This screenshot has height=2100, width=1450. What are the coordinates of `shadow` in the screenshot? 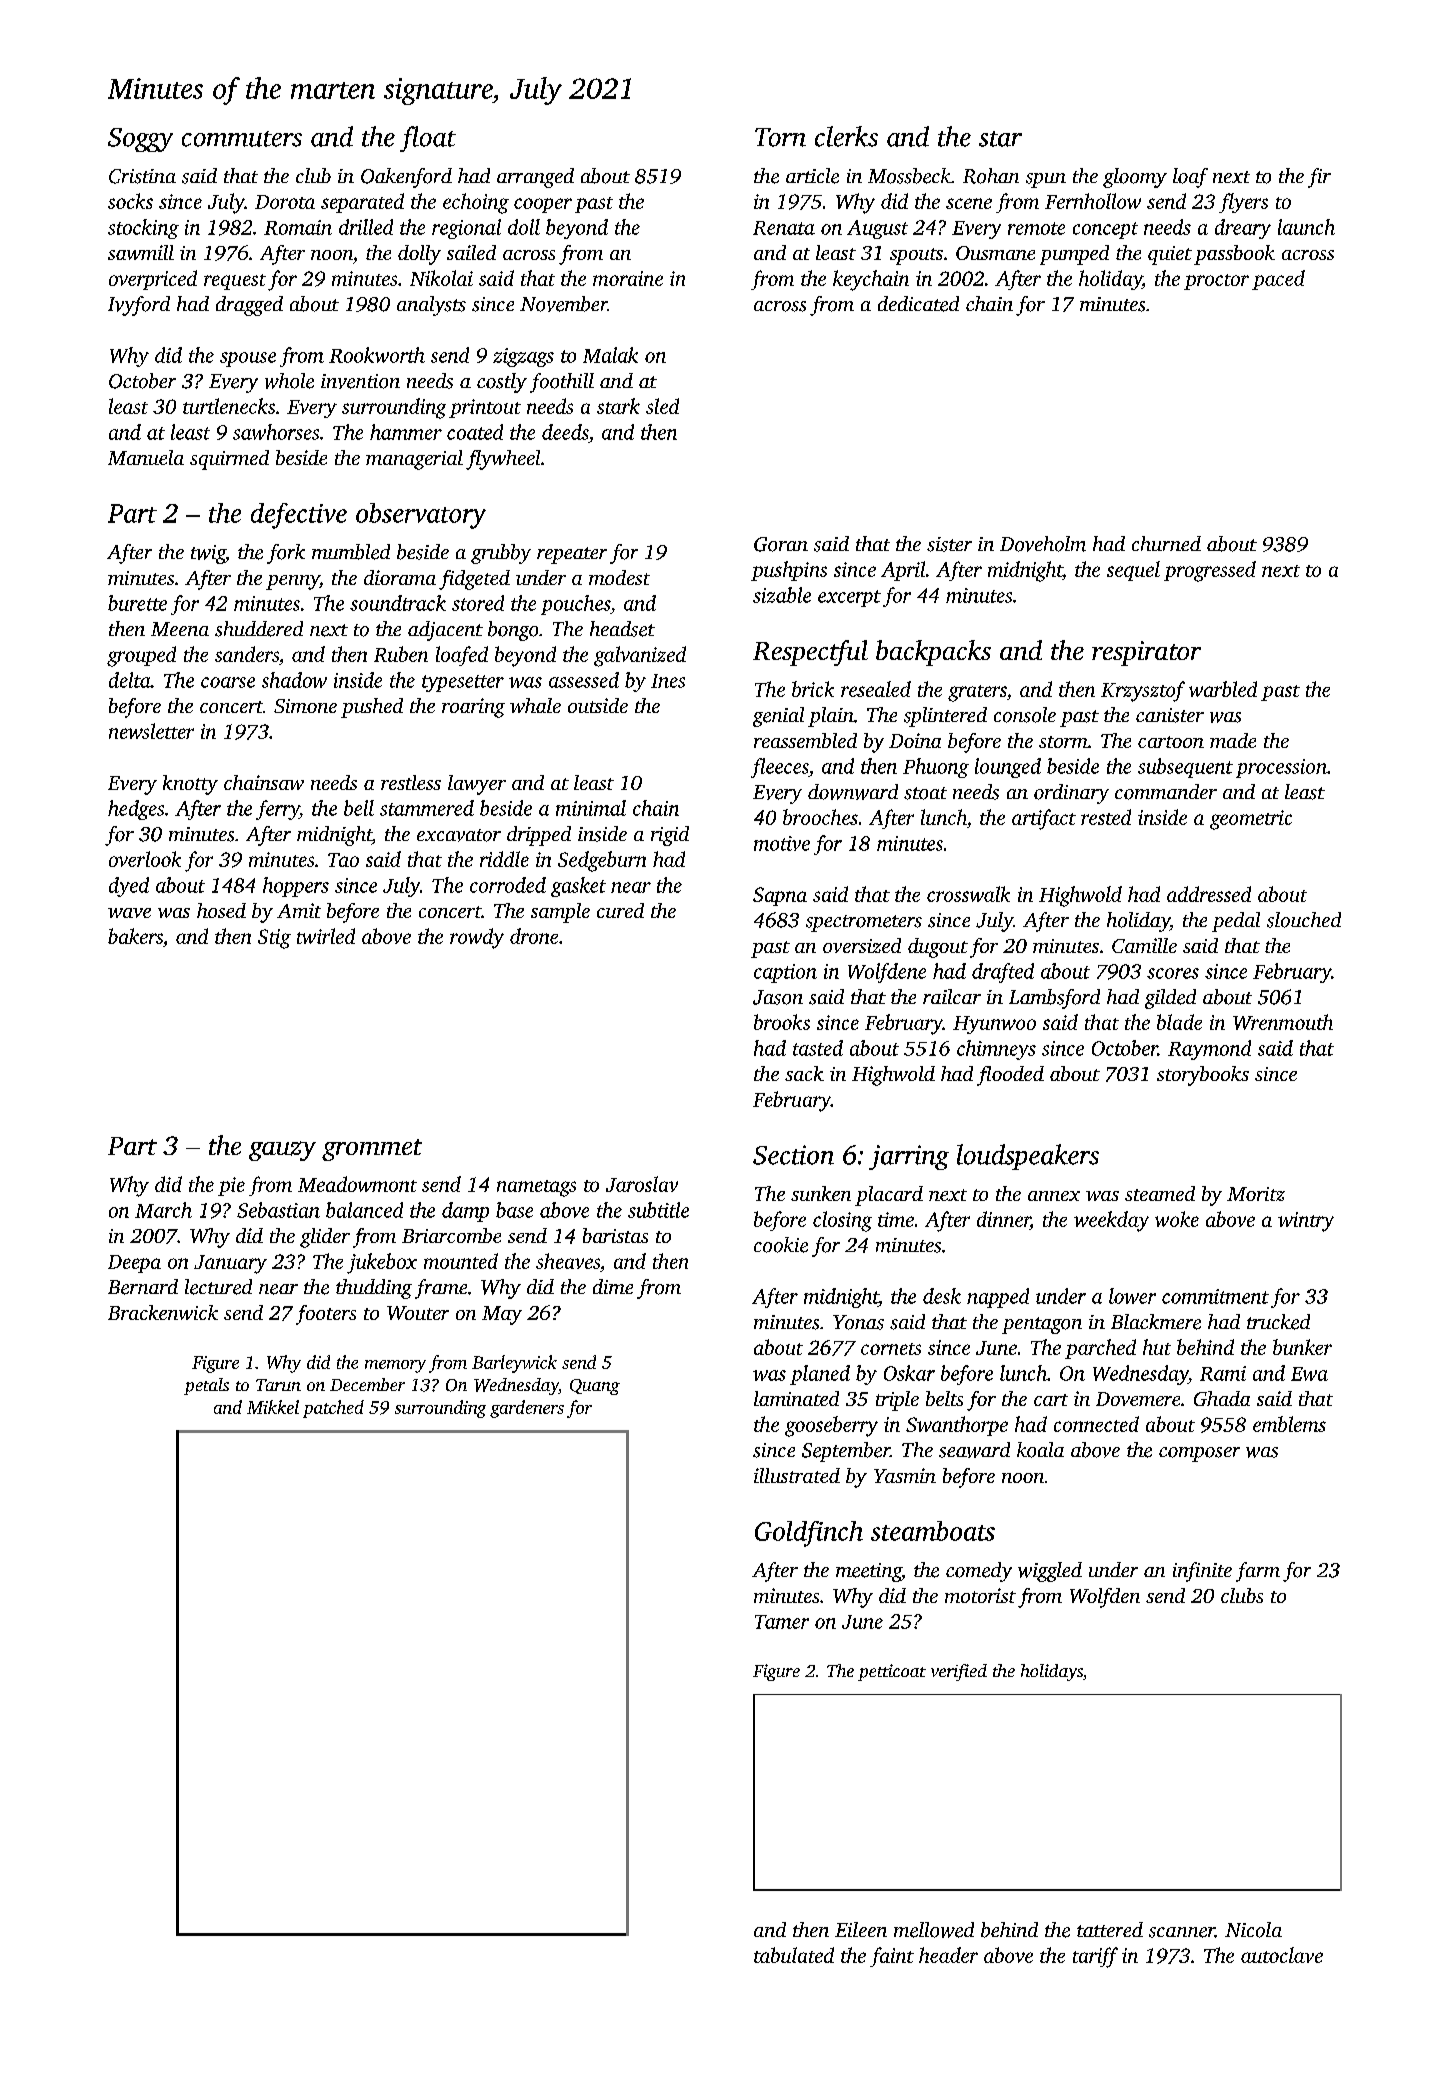 It's located at (294, 680).
